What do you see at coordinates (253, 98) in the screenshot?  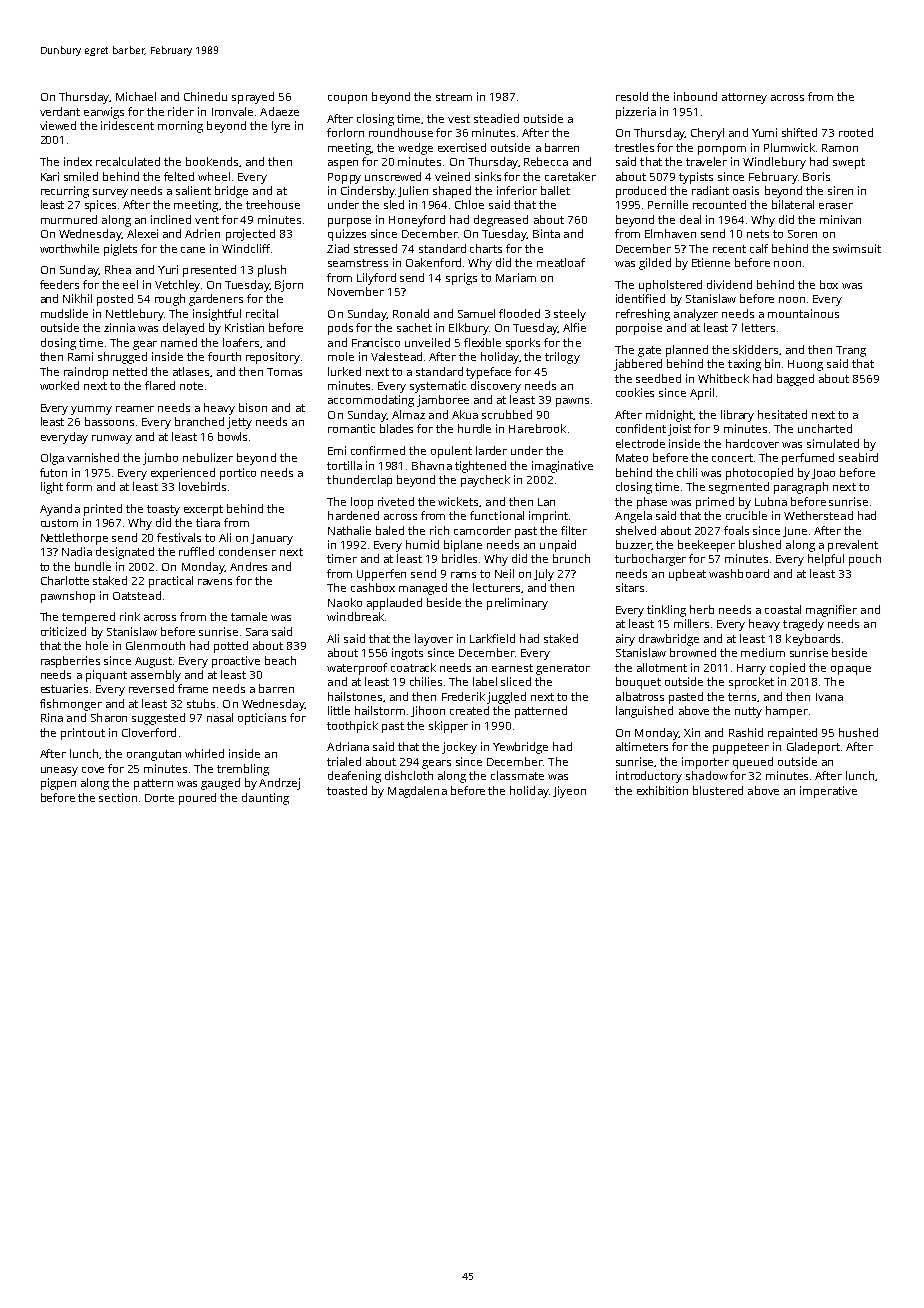 I see `sprayed` at bounding box center [253, 98].
